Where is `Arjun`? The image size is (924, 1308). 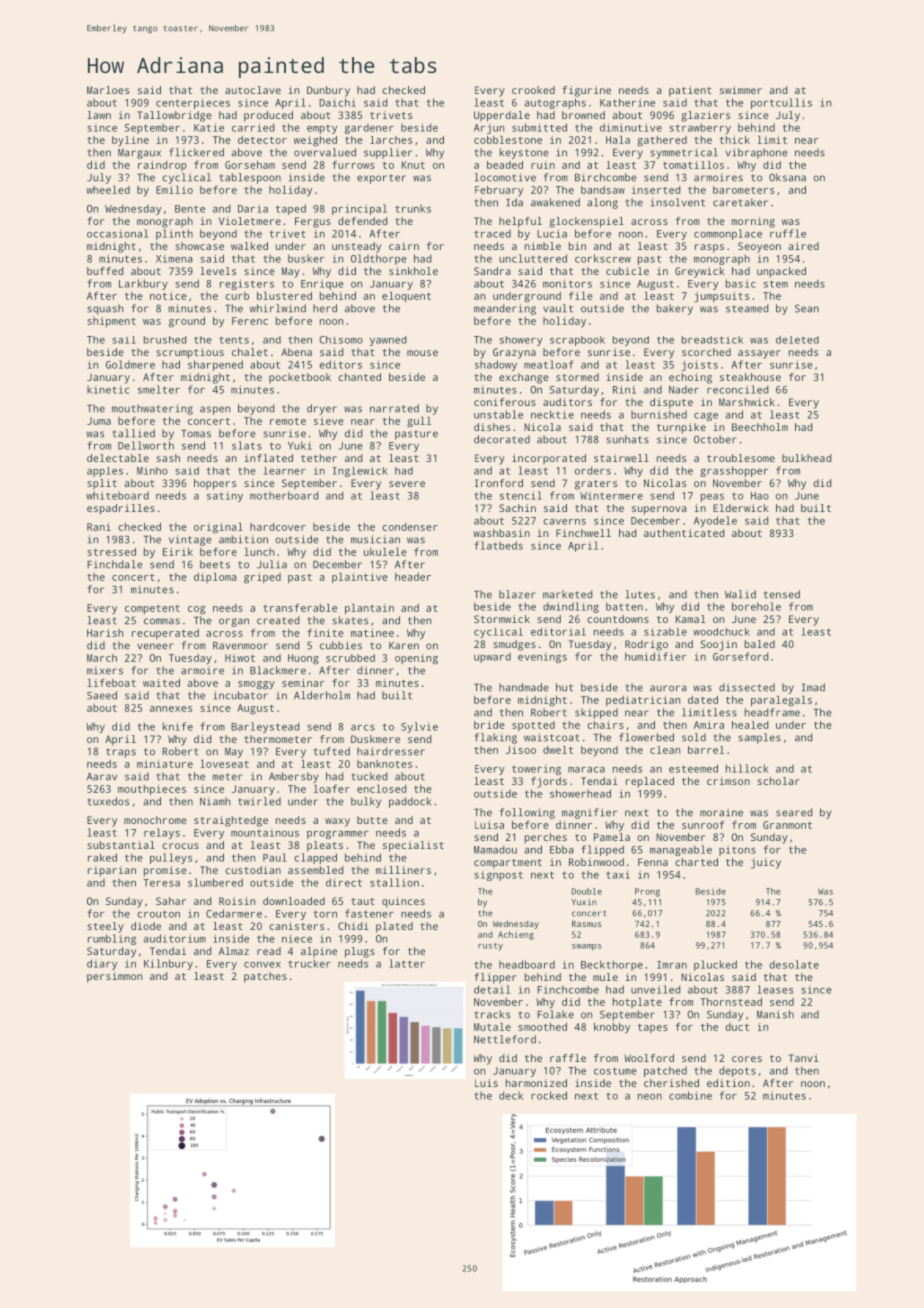
Arjun is located at coordinates (489, 129).
